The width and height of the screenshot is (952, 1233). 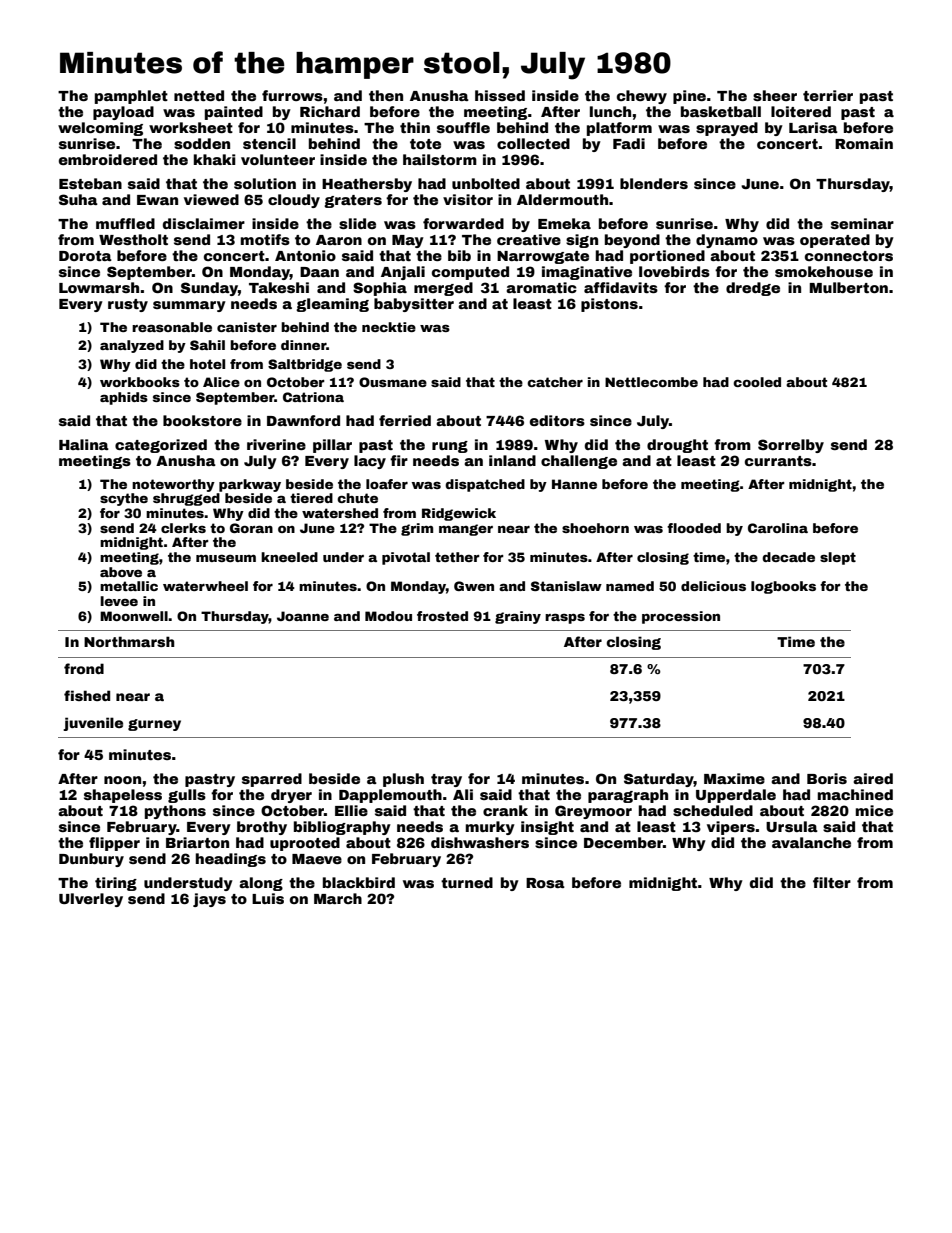 What do you see at coordinates (114, 844) in the screenshot?
I see `flipper` at bounding box center [114, 844].
